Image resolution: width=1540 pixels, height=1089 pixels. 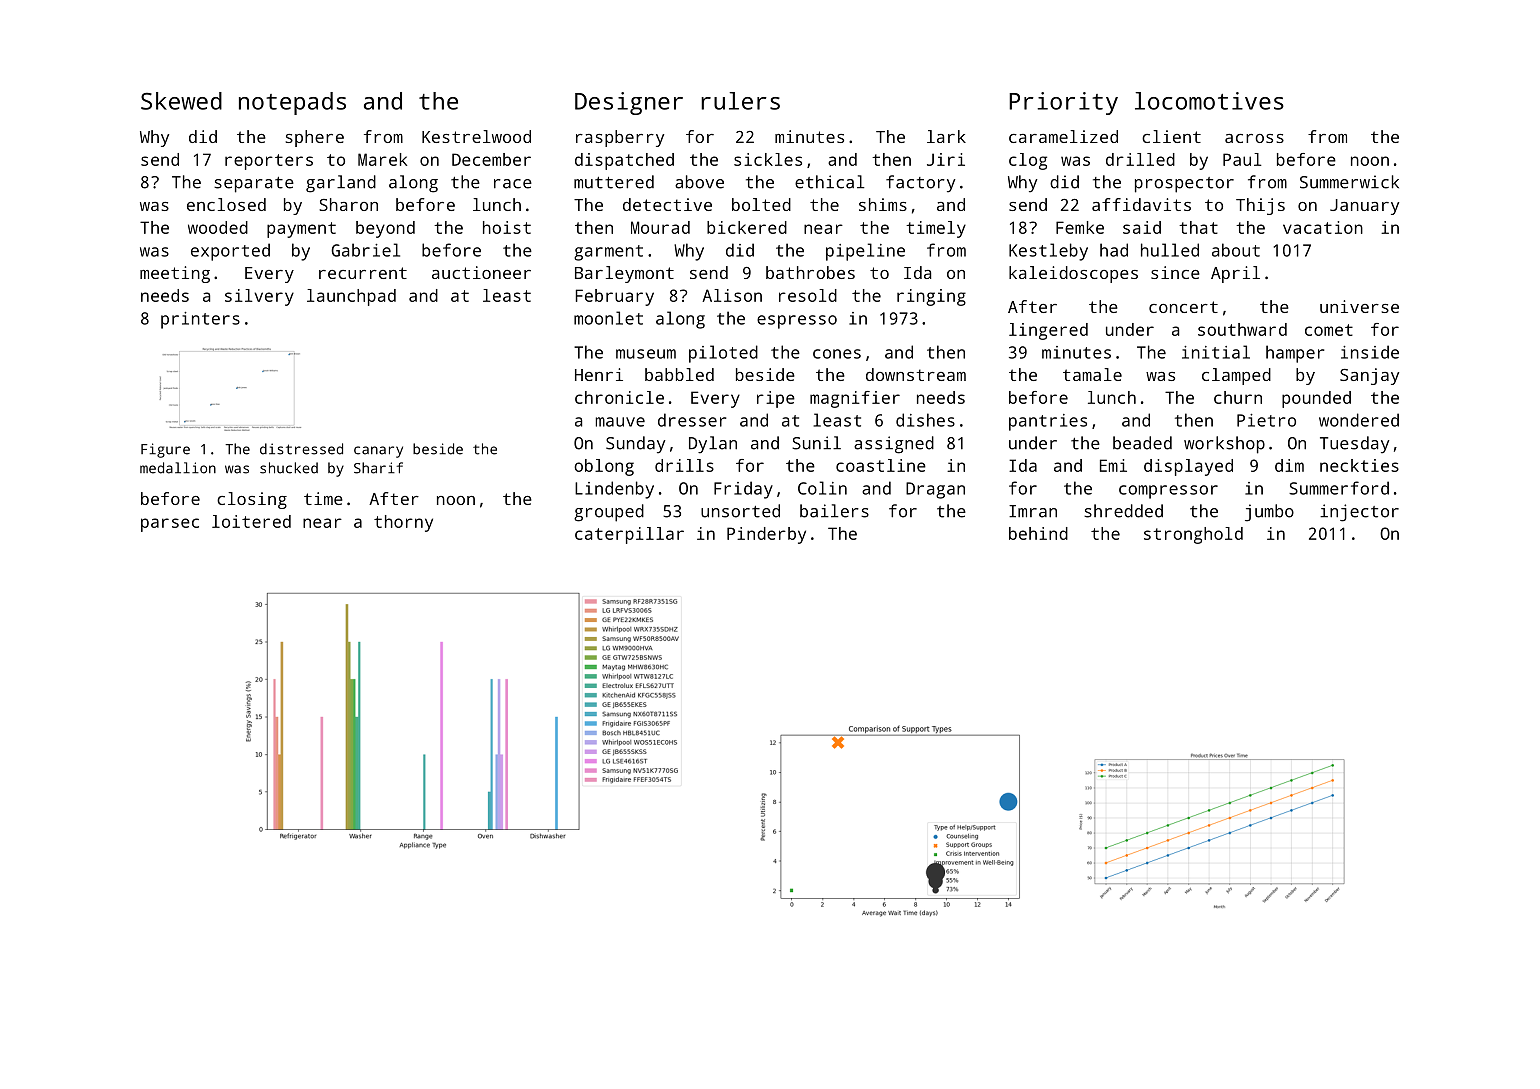 What do you see at coordinates (1063, 103) in the screenshot?
I see `Priority` at bounding box center [1063, 103].
